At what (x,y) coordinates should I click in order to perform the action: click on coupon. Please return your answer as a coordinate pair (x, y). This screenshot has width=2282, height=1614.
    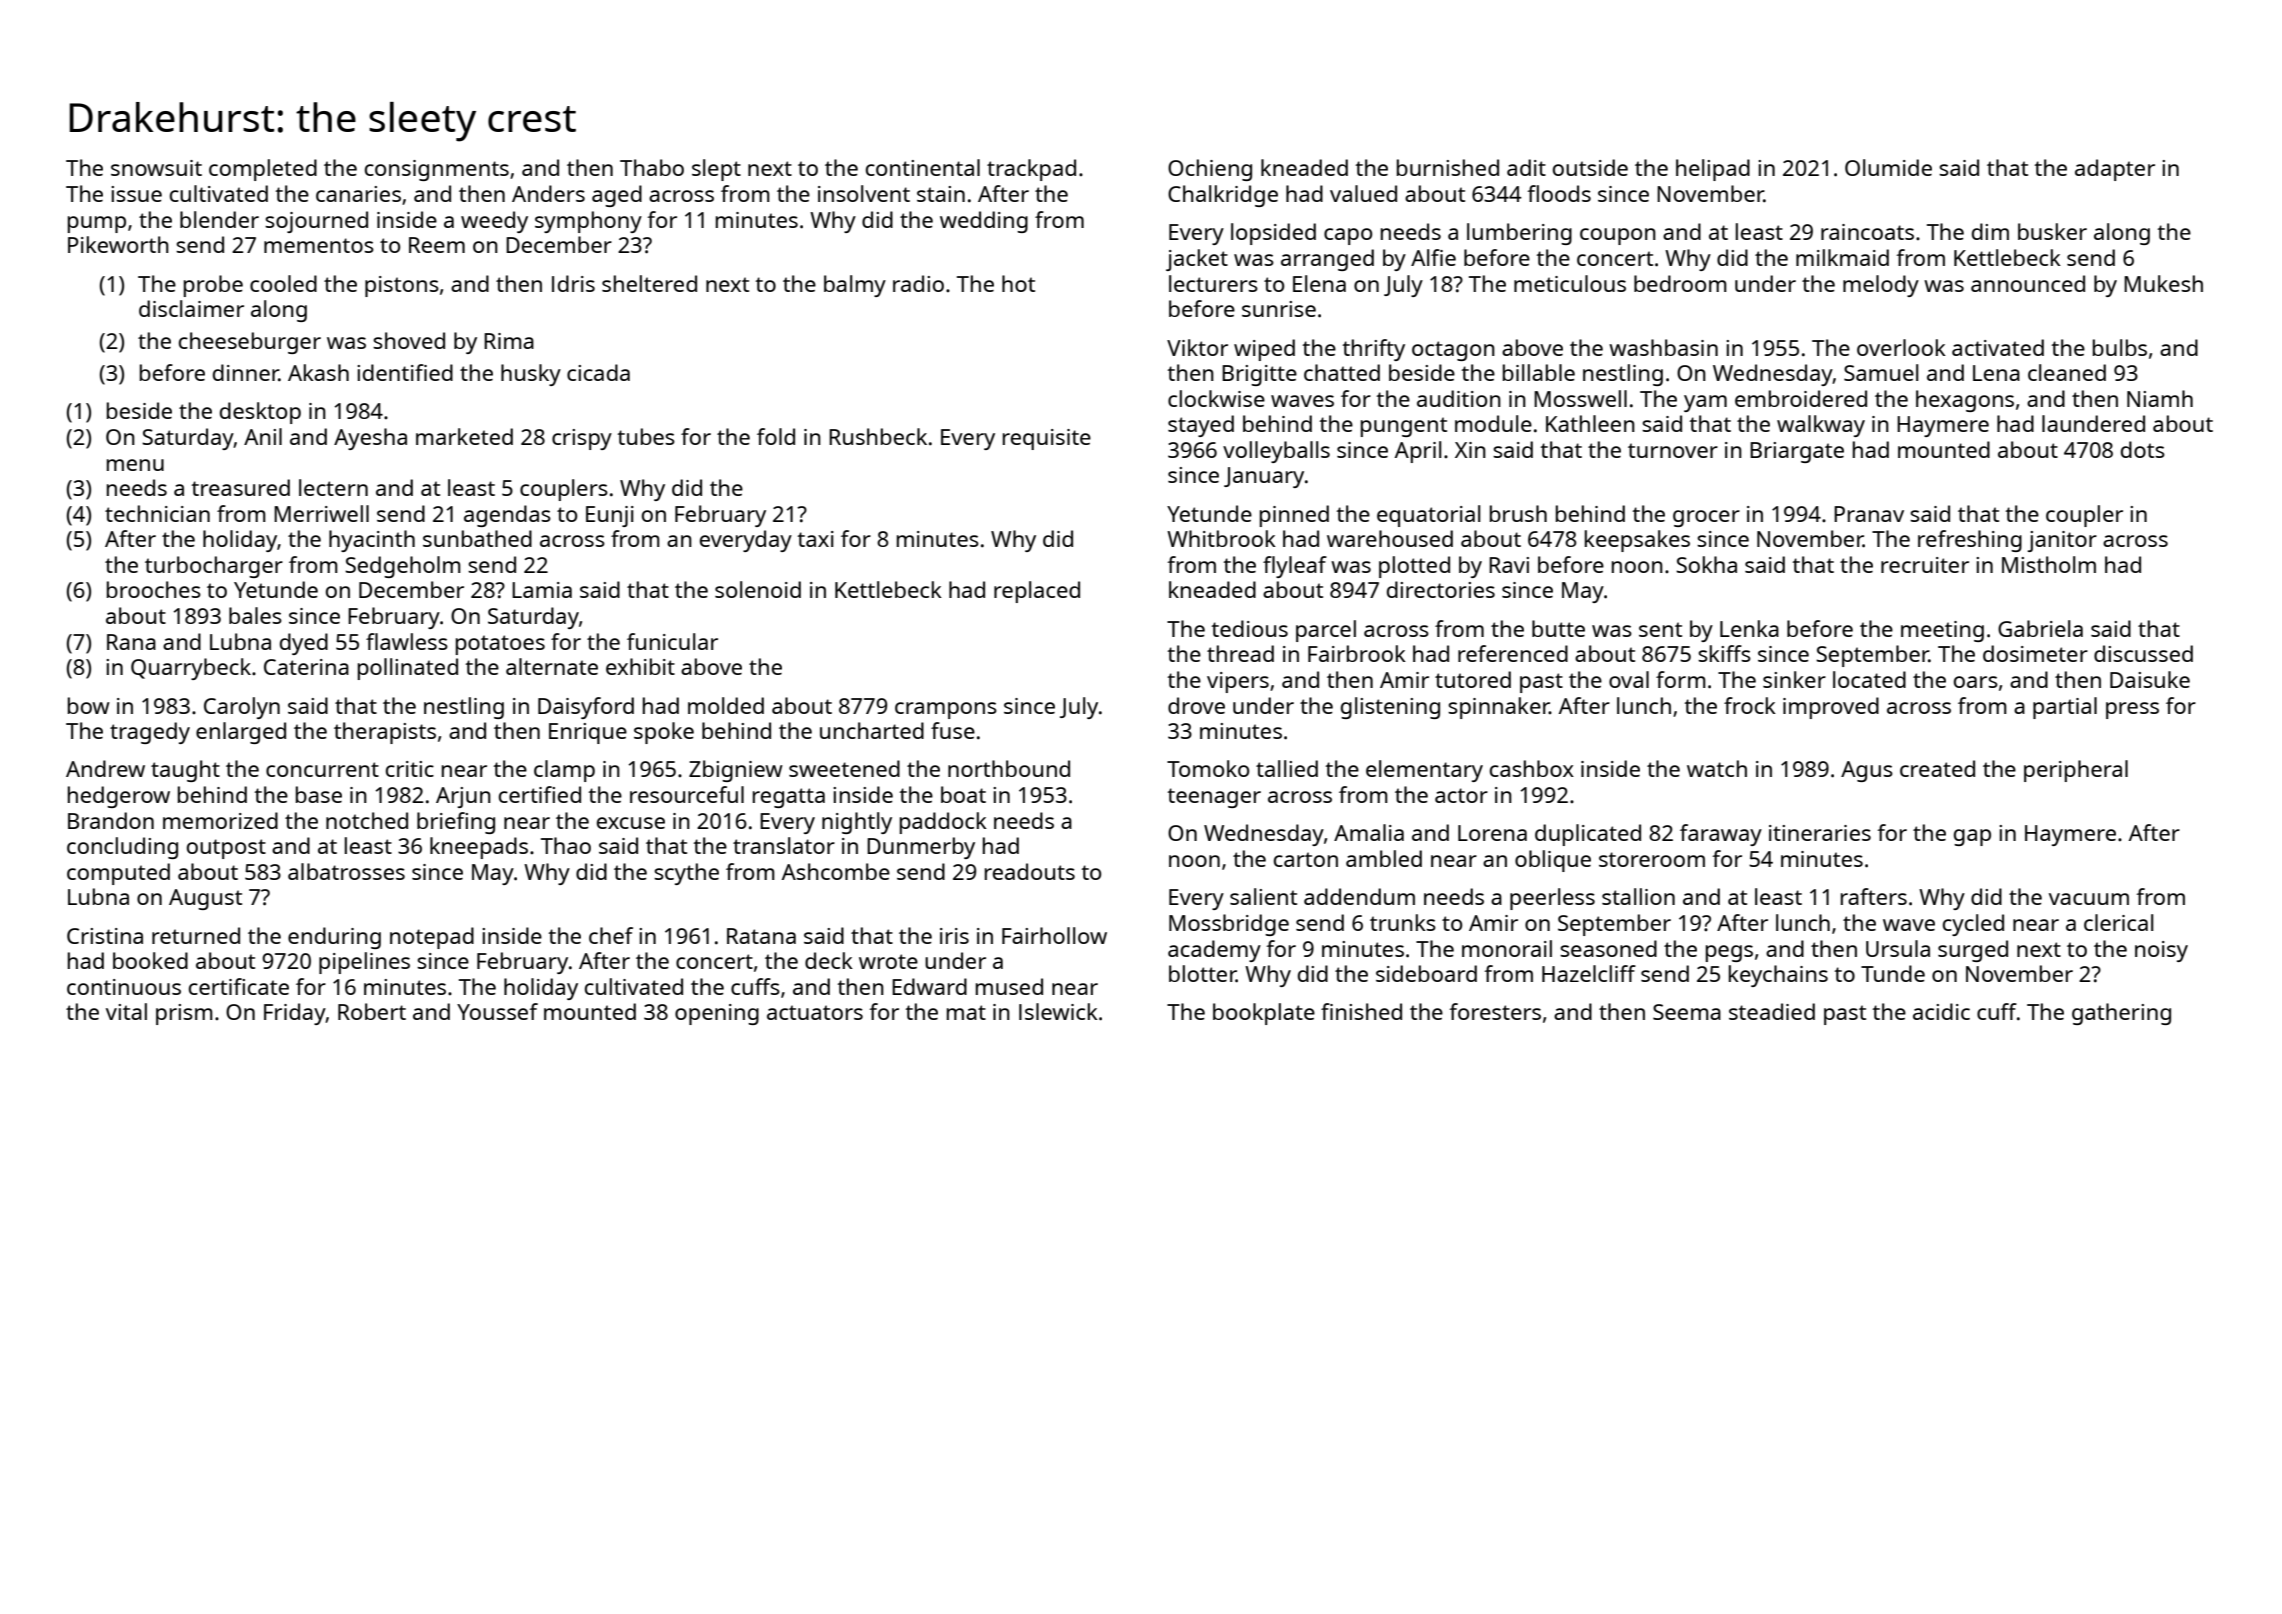
    Looking at the image, I should click on (1618, 236).
